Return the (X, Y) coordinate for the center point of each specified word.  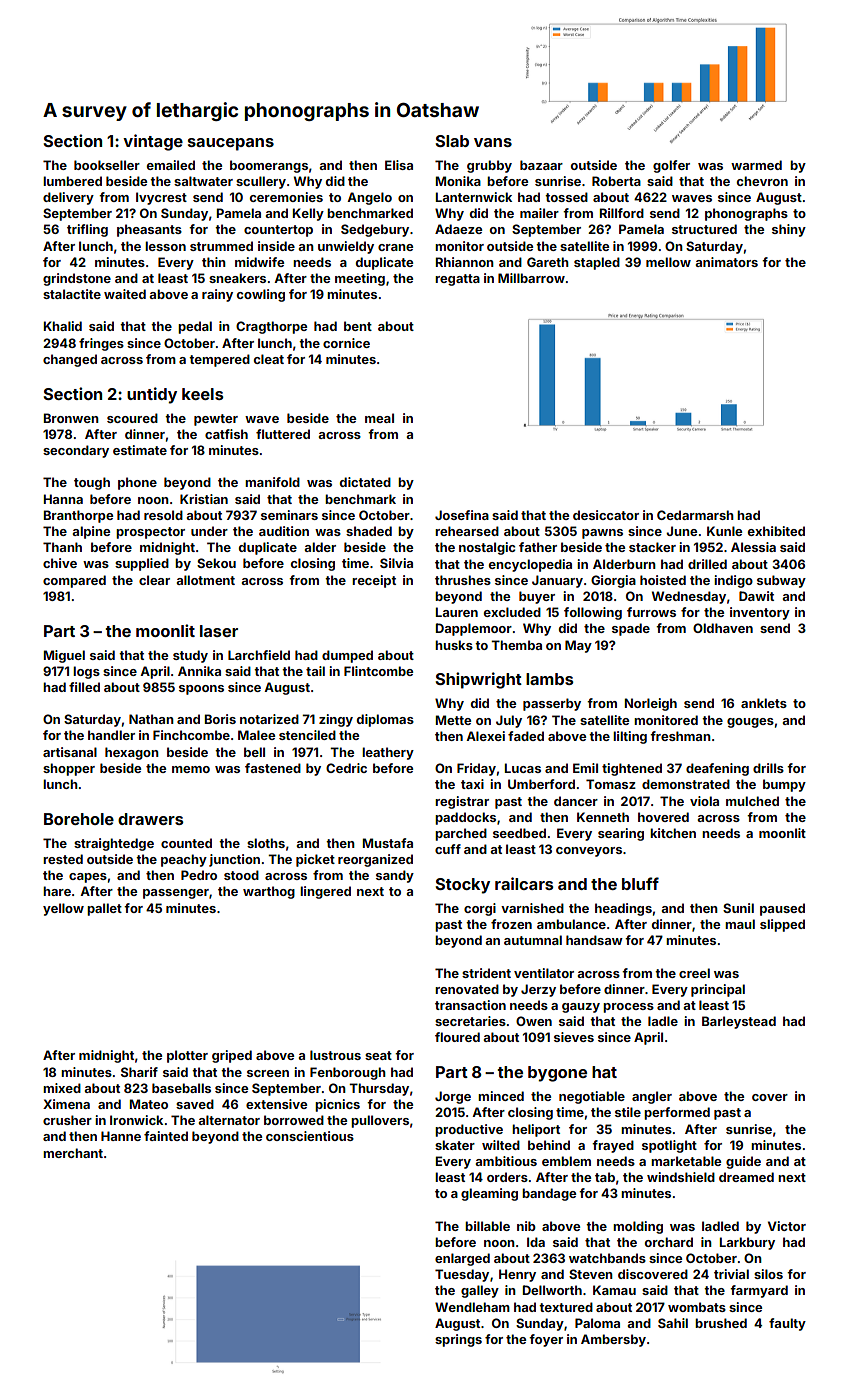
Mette (453, 720)
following (593, 613)
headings (623, 909)
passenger (176, 894)
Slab (452, 141)
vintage (153, 142)
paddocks (465, 818)
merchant (73, 1153)
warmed (756, 165)
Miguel (64, 656)
